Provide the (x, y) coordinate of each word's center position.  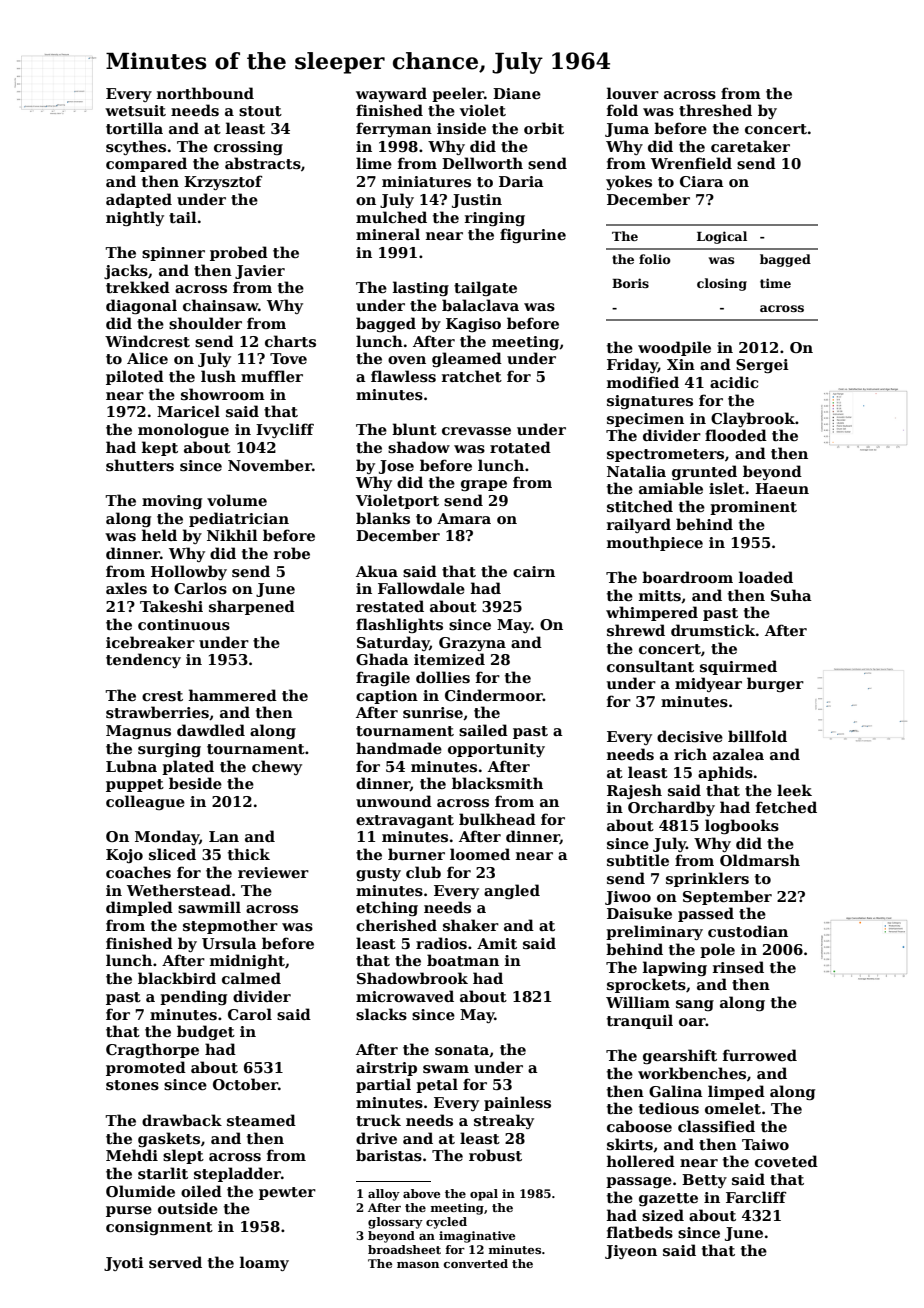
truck (378, 1120)
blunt (414, 429)
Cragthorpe (152, 1050)
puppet (135, 785)
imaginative (477, 1237)
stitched (640, 506)
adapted (139, 200)
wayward (391, 94)
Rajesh (634, 791)
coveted (786, 1161)
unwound (394, 801)
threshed (715, 110)
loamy (264, 1263)
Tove (288, 358)
